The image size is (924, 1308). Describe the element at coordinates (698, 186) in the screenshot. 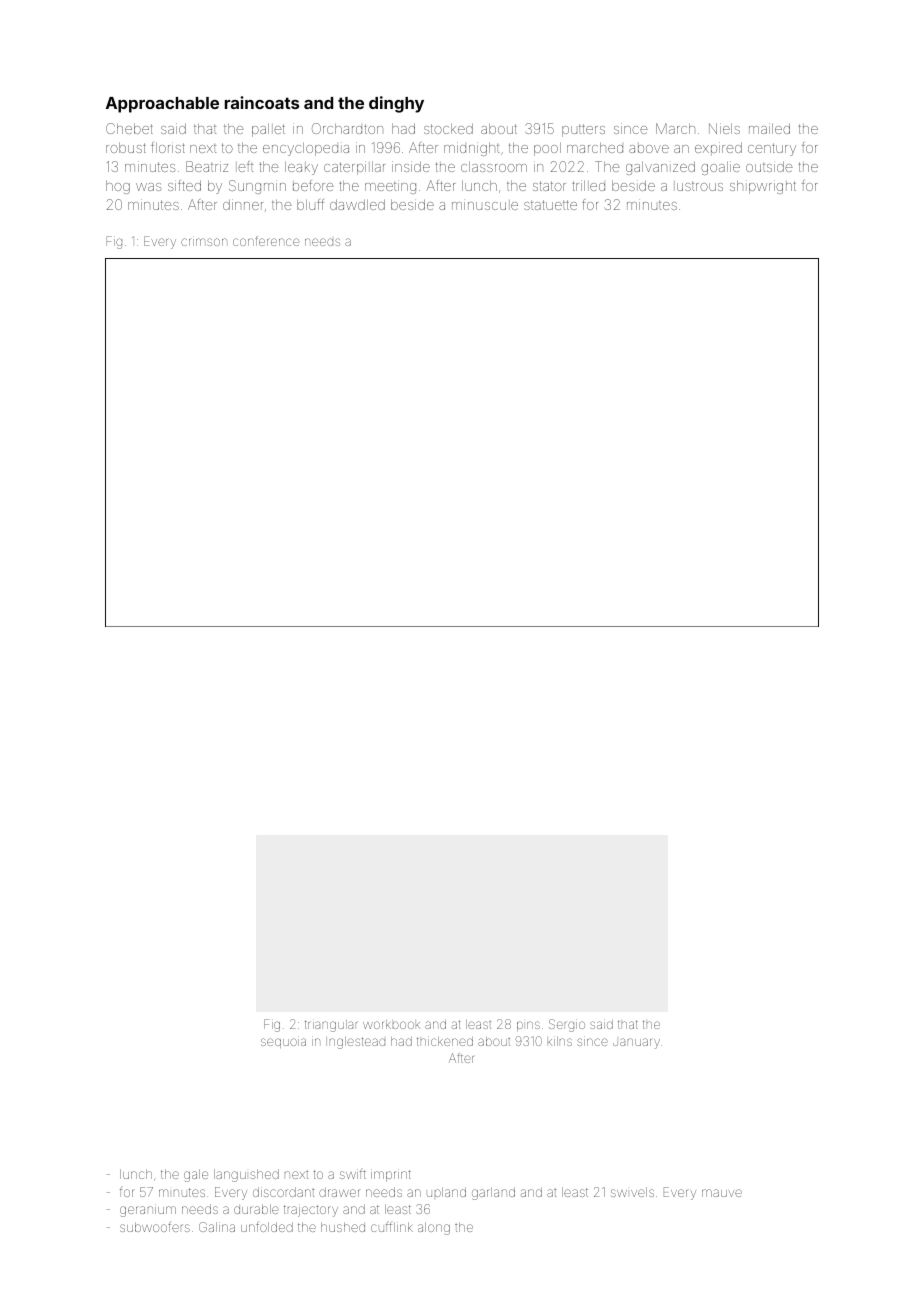

I see `lustrous` at that location.
